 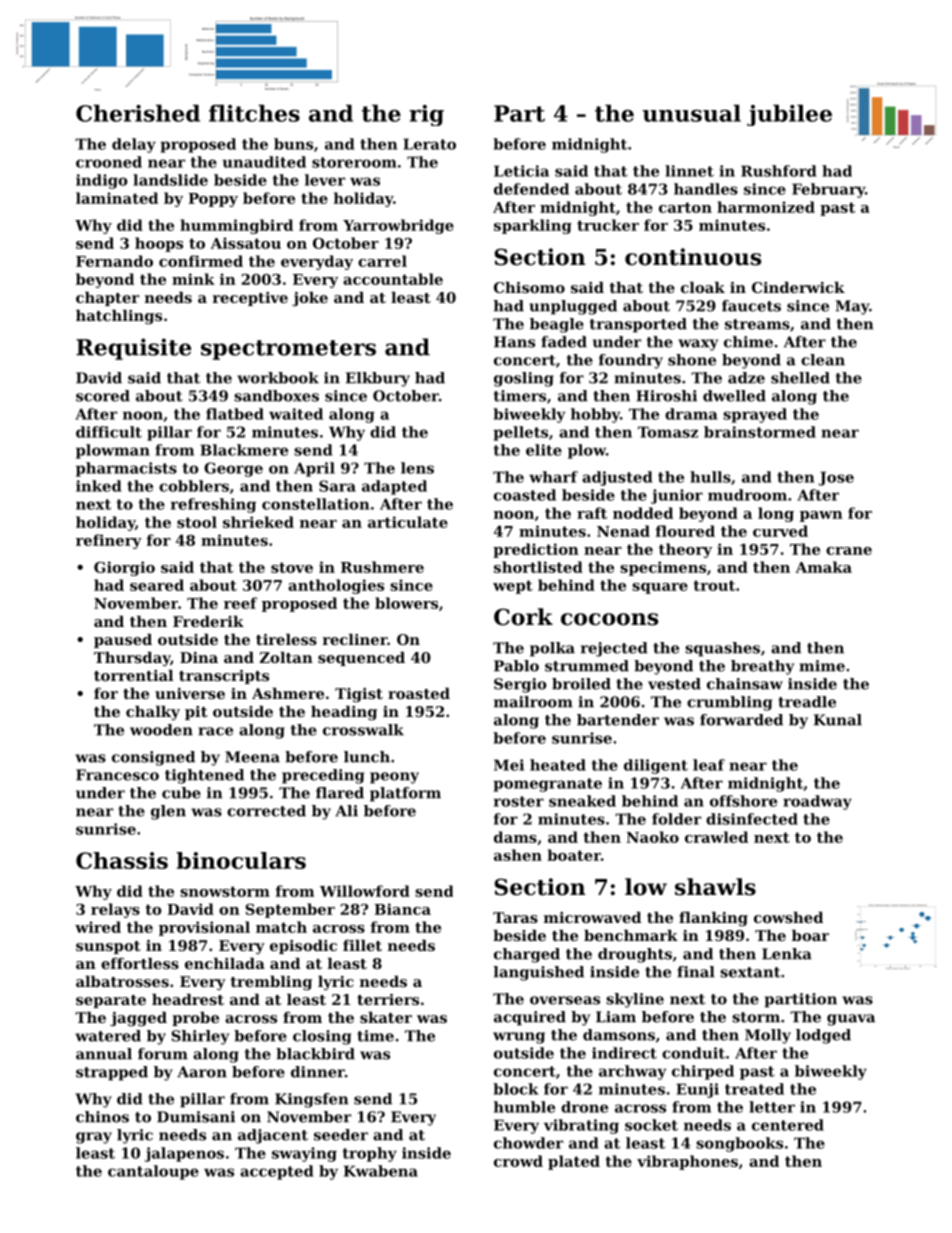 I want to click on flitches, so click(x=254, y=113).
